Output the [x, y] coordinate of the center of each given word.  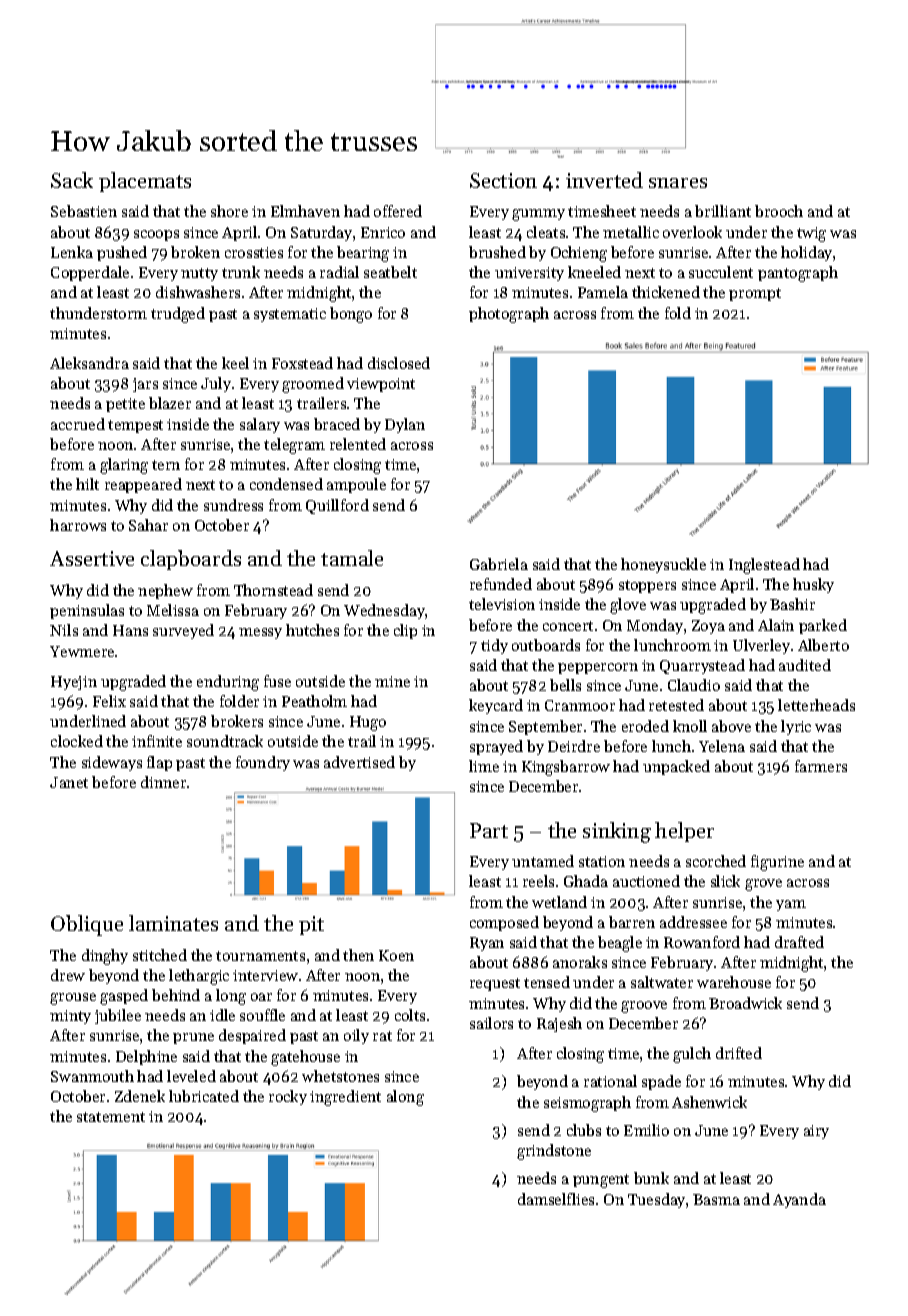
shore [229, 211]
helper [684, 832]
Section [503, 180]
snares [678, 183]
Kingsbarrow [566, 768]
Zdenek [140, 1096]
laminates [173, 923]
